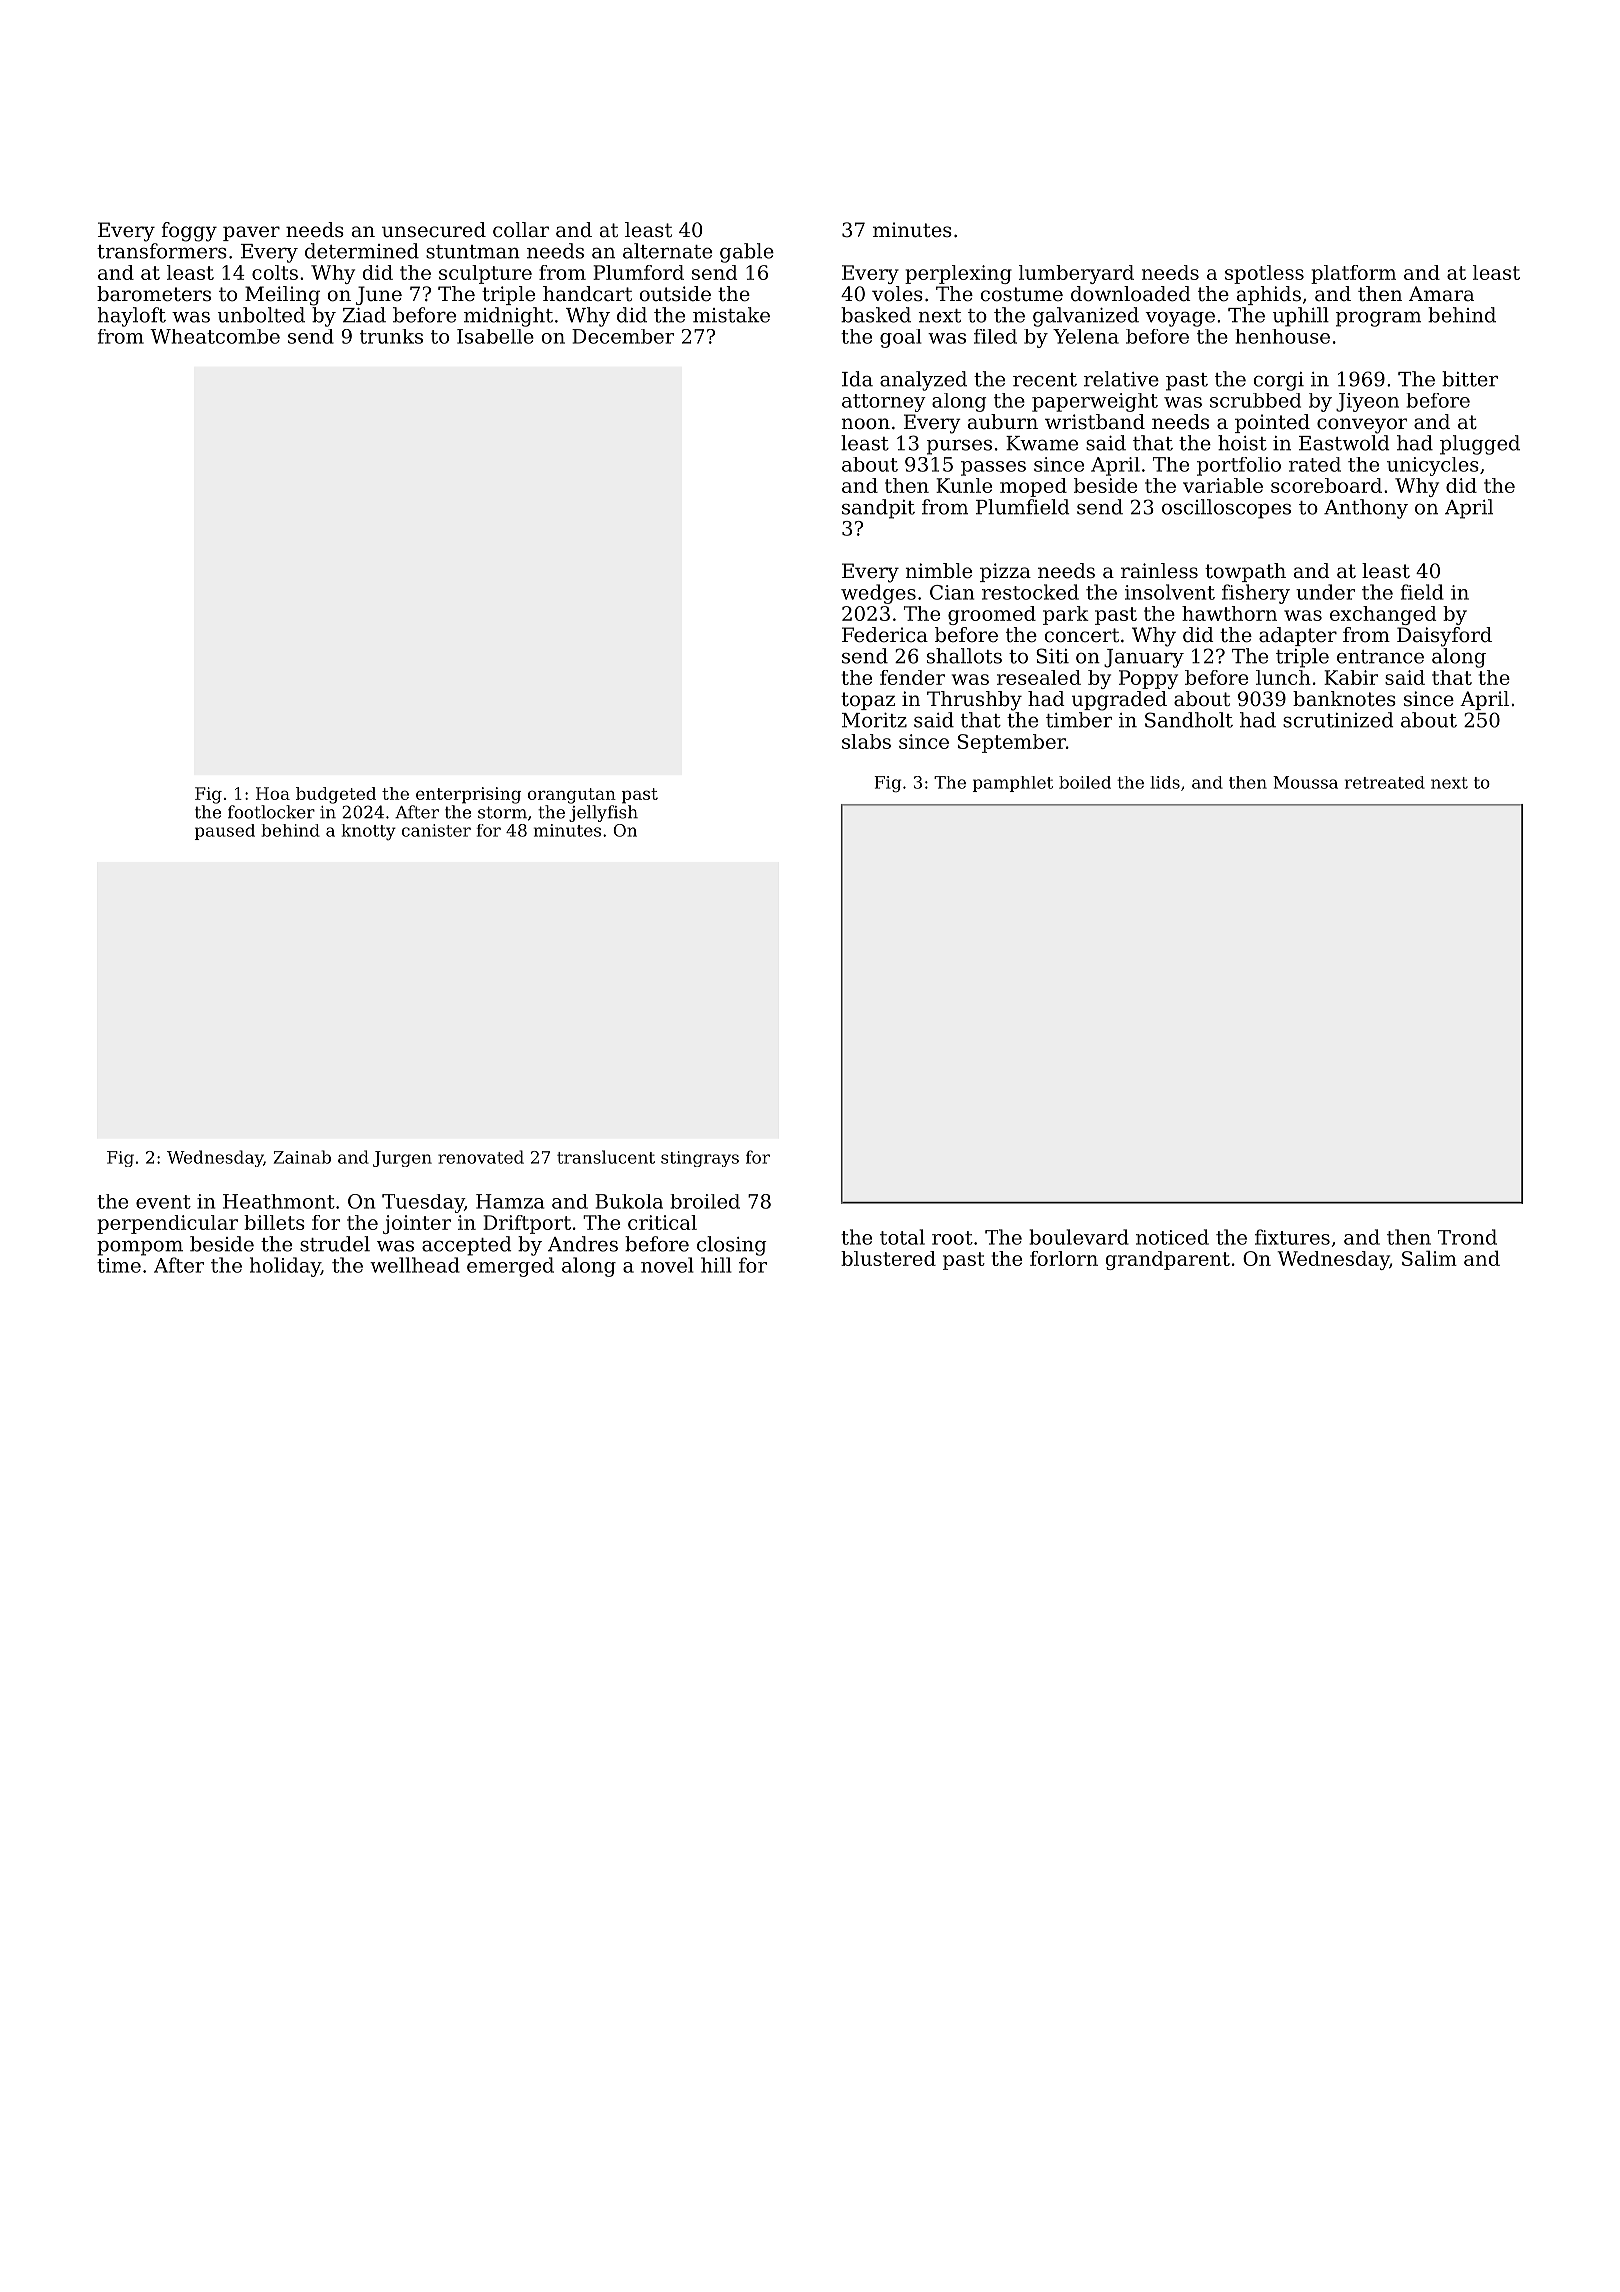 The image size is (1620, 2292). What do you see at coordinates (215, 336) in the screenshot?
I see `Wheatcombe` at bounding box center [215, 336].
